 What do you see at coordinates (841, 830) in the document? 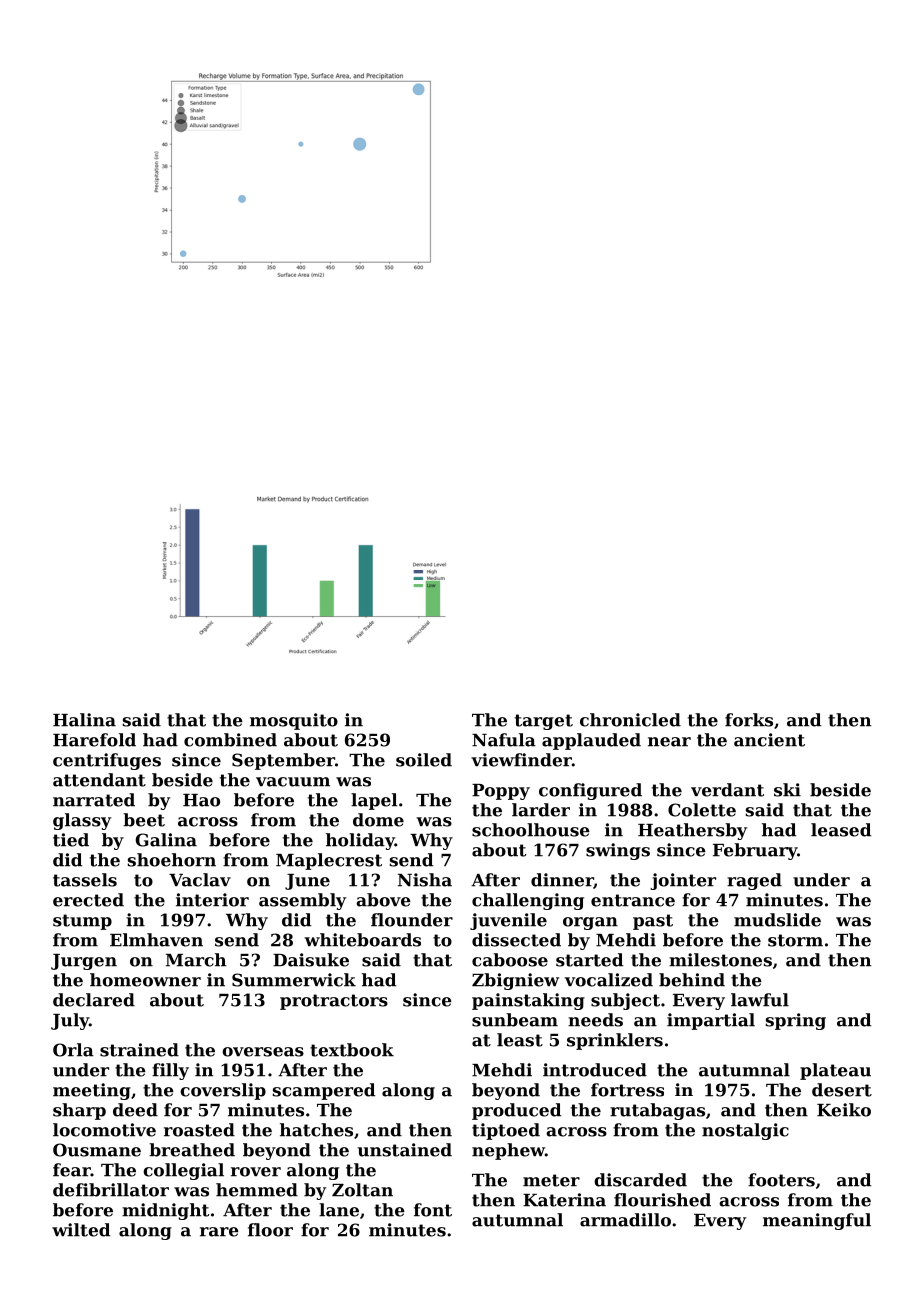
I see `leased` at bounding box center [841, 830].
